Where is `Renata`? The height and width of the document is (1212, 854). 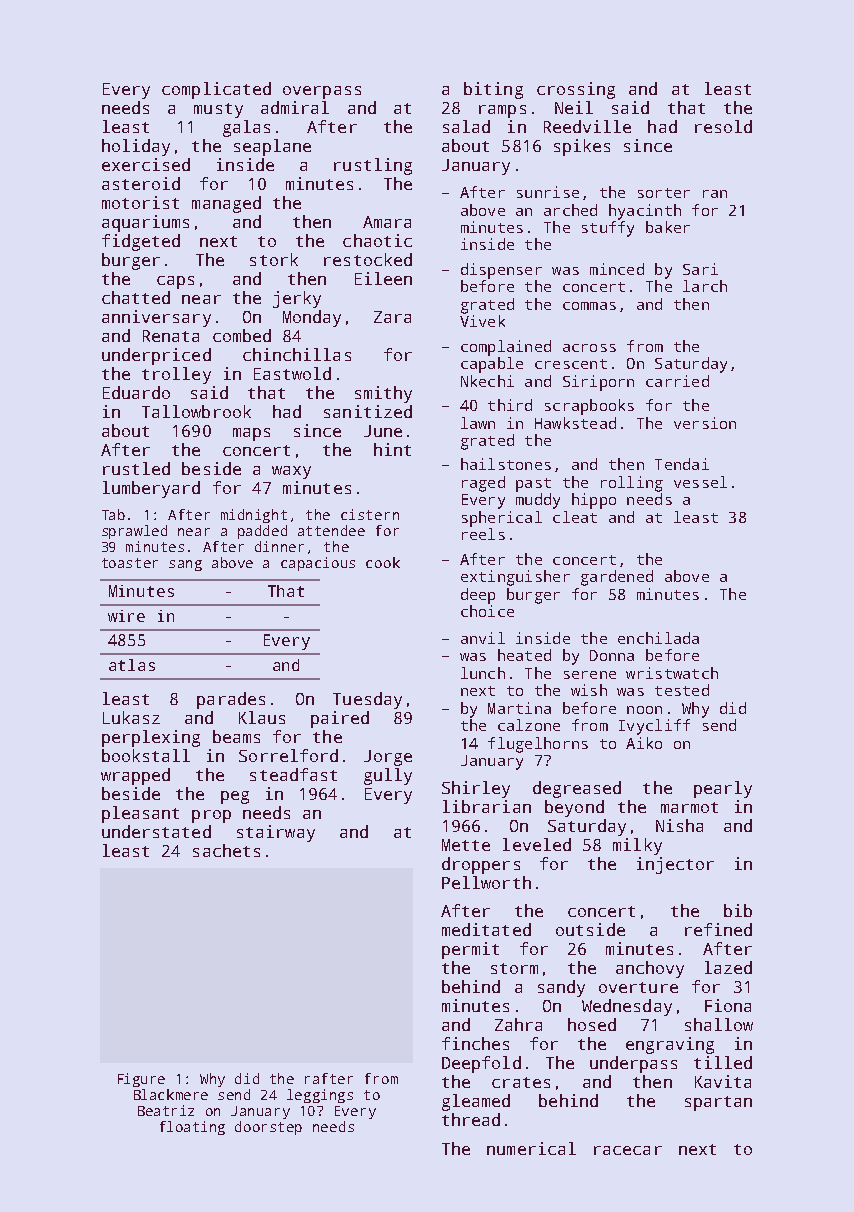 Renata is located at coordinates (171, 336).
